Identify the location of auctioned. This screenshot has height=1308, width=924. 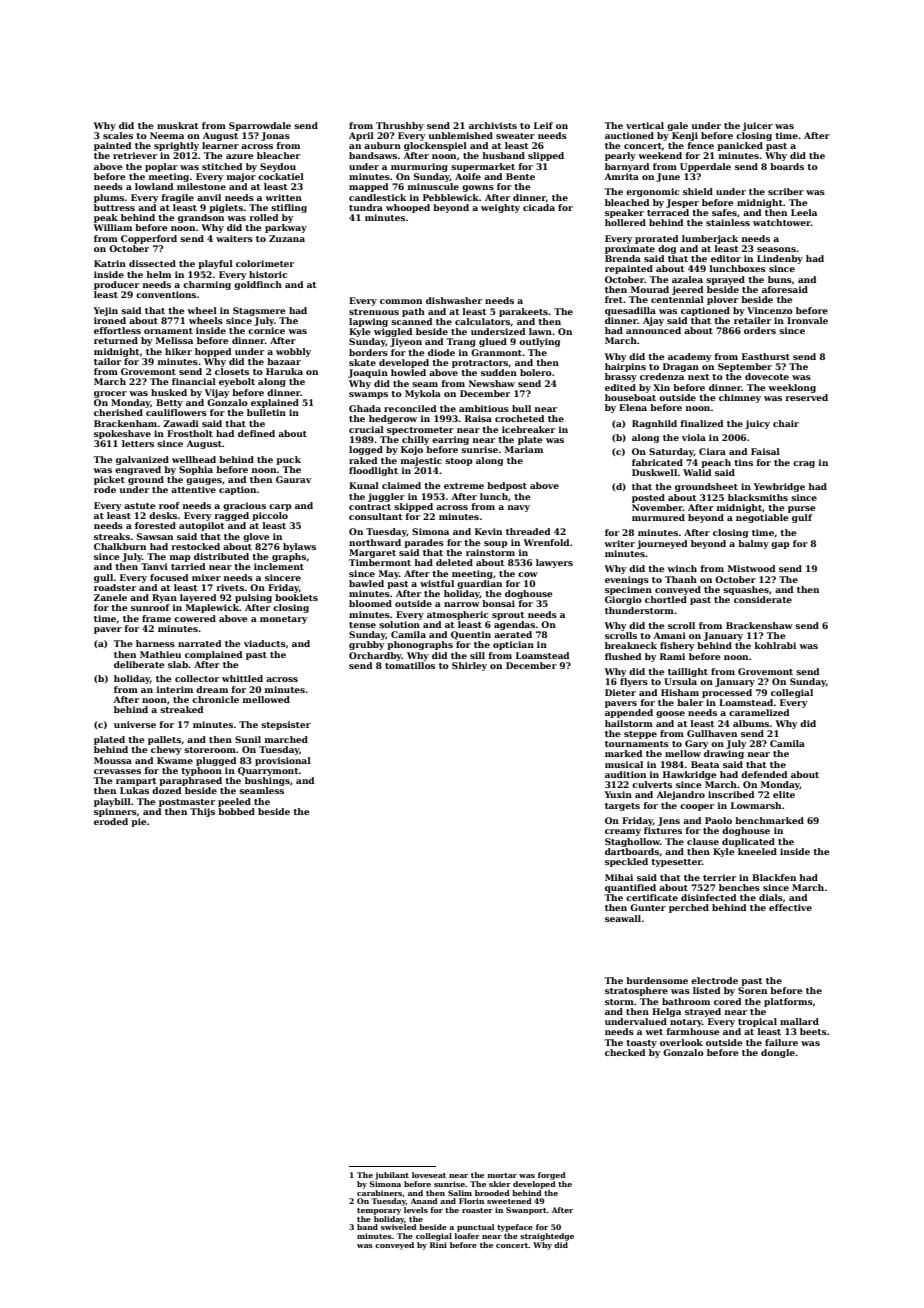
(629, 135).
